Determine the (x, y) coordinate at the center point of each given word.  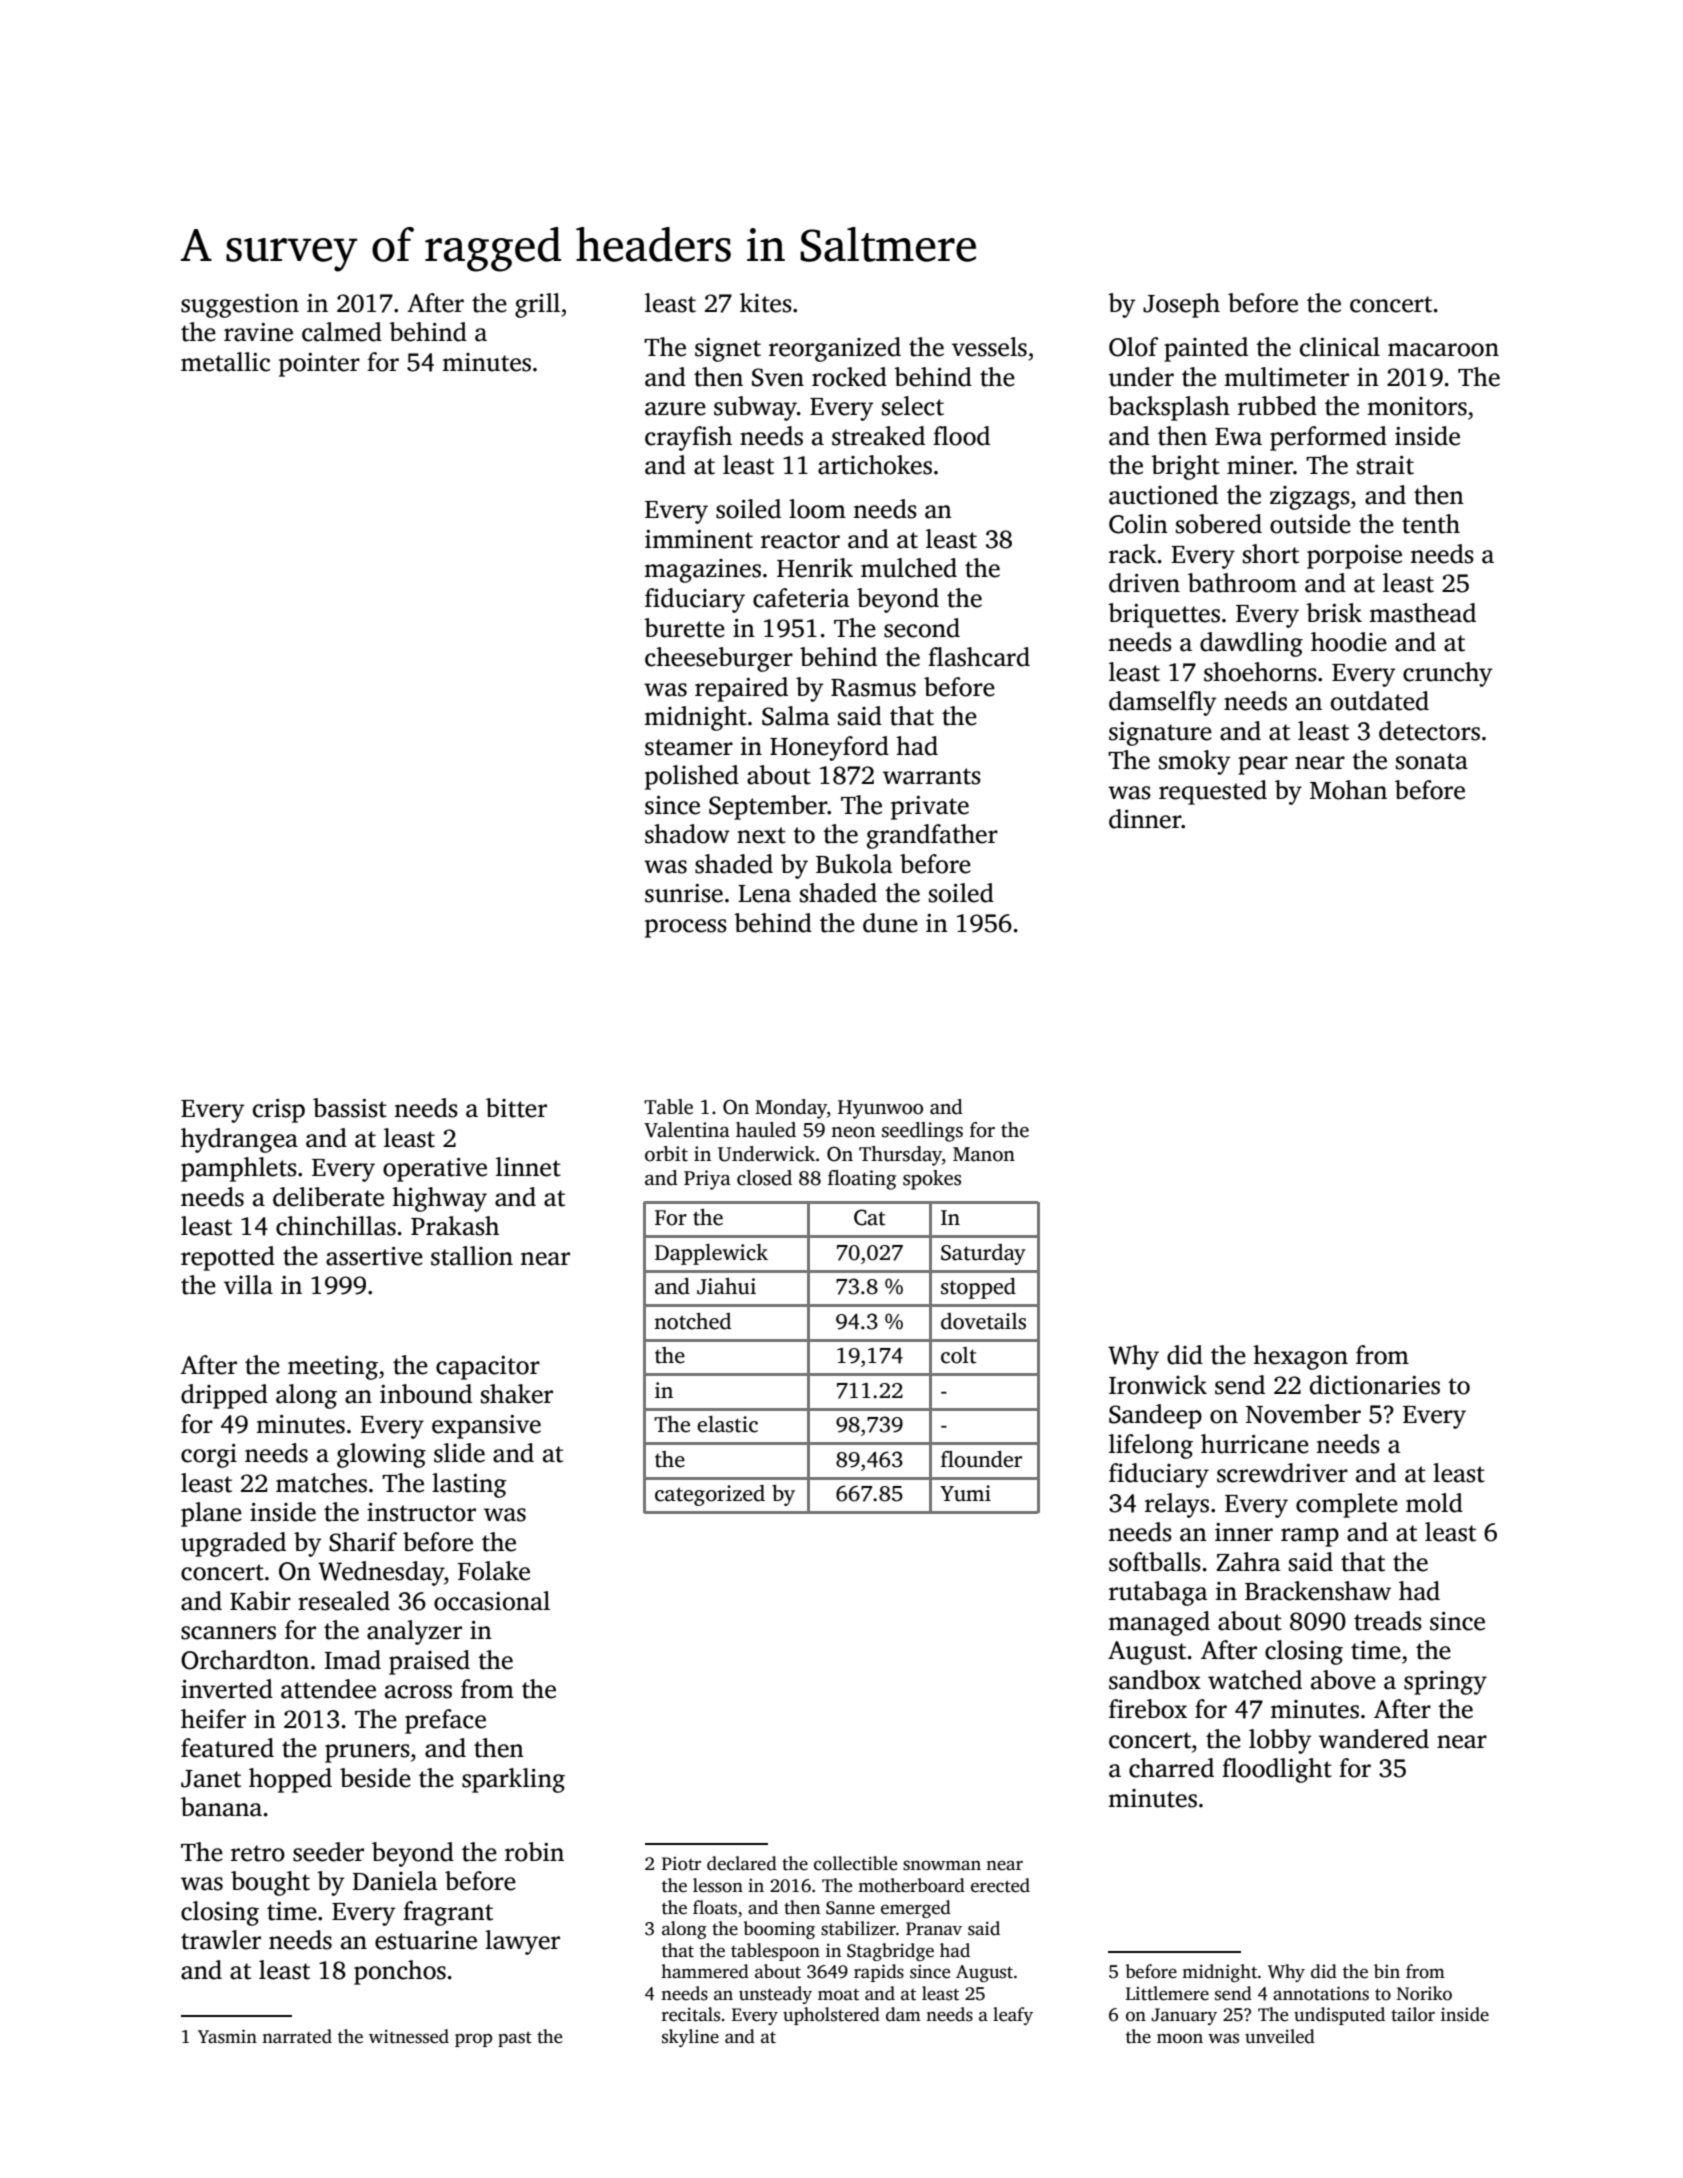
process (686, 928)
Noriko (1424, 1993)
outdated (1380, 701)
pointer (319, 365)
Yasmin (227, 2036)
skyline (690, 2038)
